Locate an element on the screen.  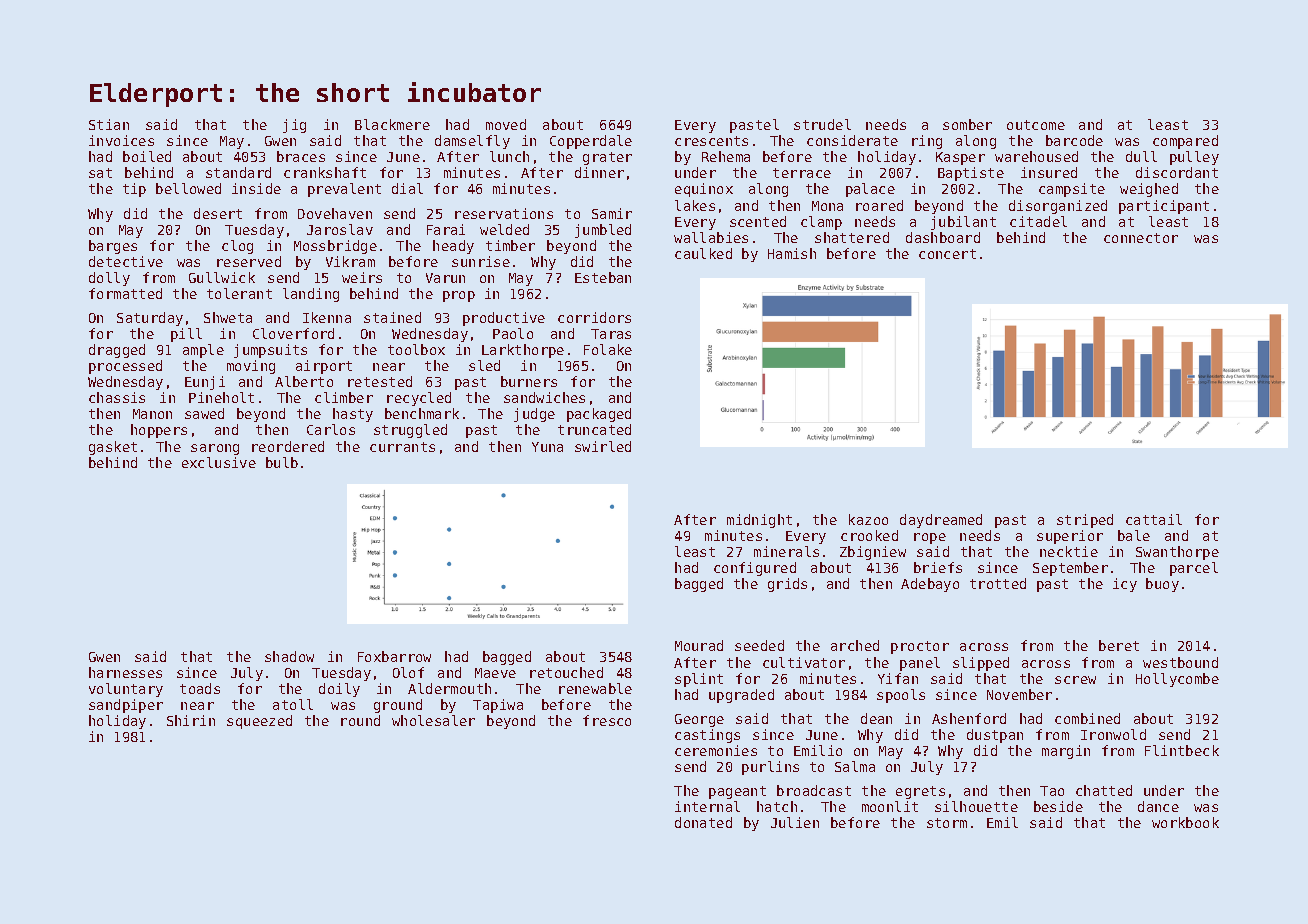
Taras is located at coordinates (611, 334).
